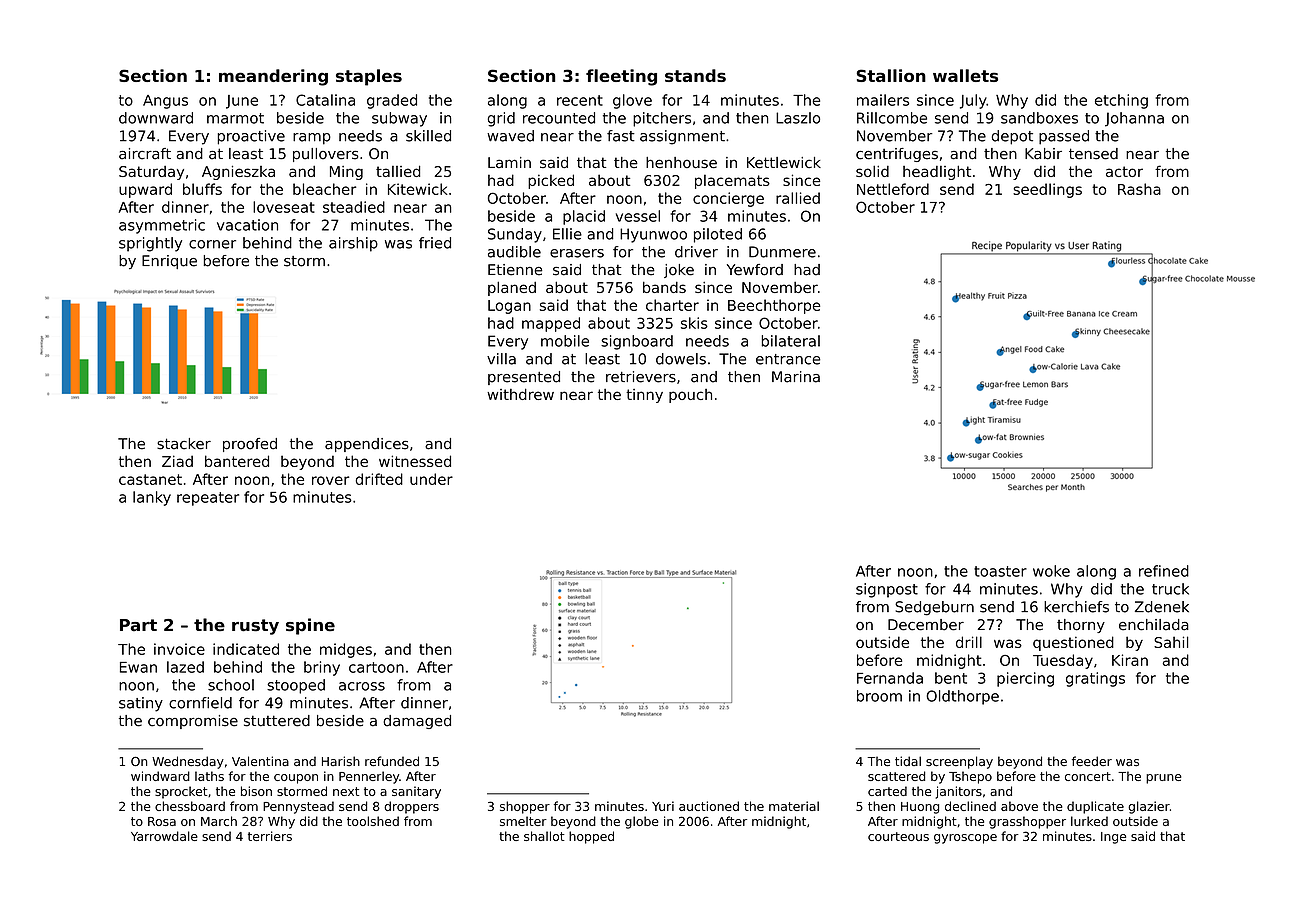  What do you see at coordinates (1149, 807) in the screenshot?
I see `glazier` at bounding box center [1149, 807].
